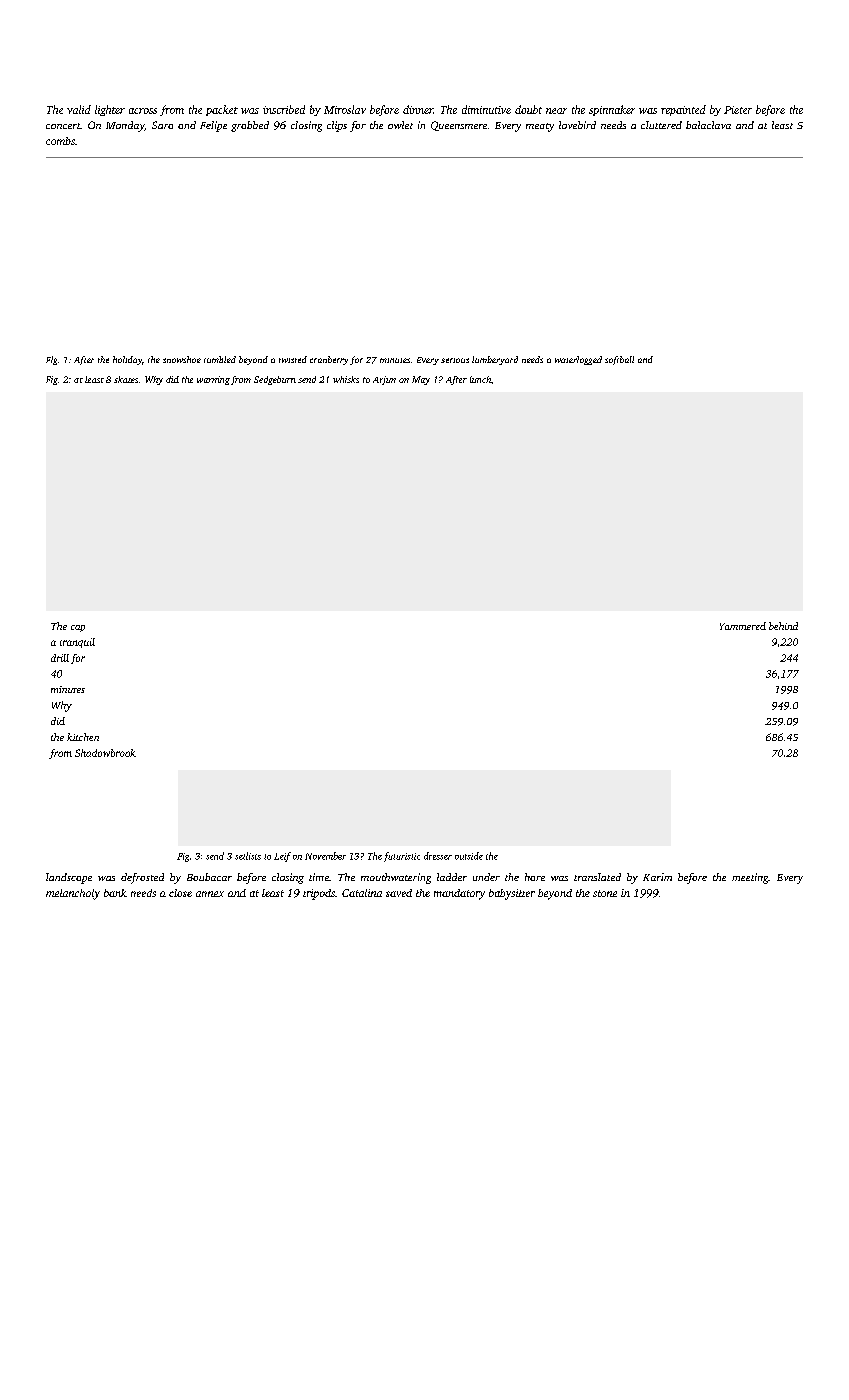  What do you see at coordinates (79, 109) in the document?
I see `valid` at bounding box center [79, 109].
